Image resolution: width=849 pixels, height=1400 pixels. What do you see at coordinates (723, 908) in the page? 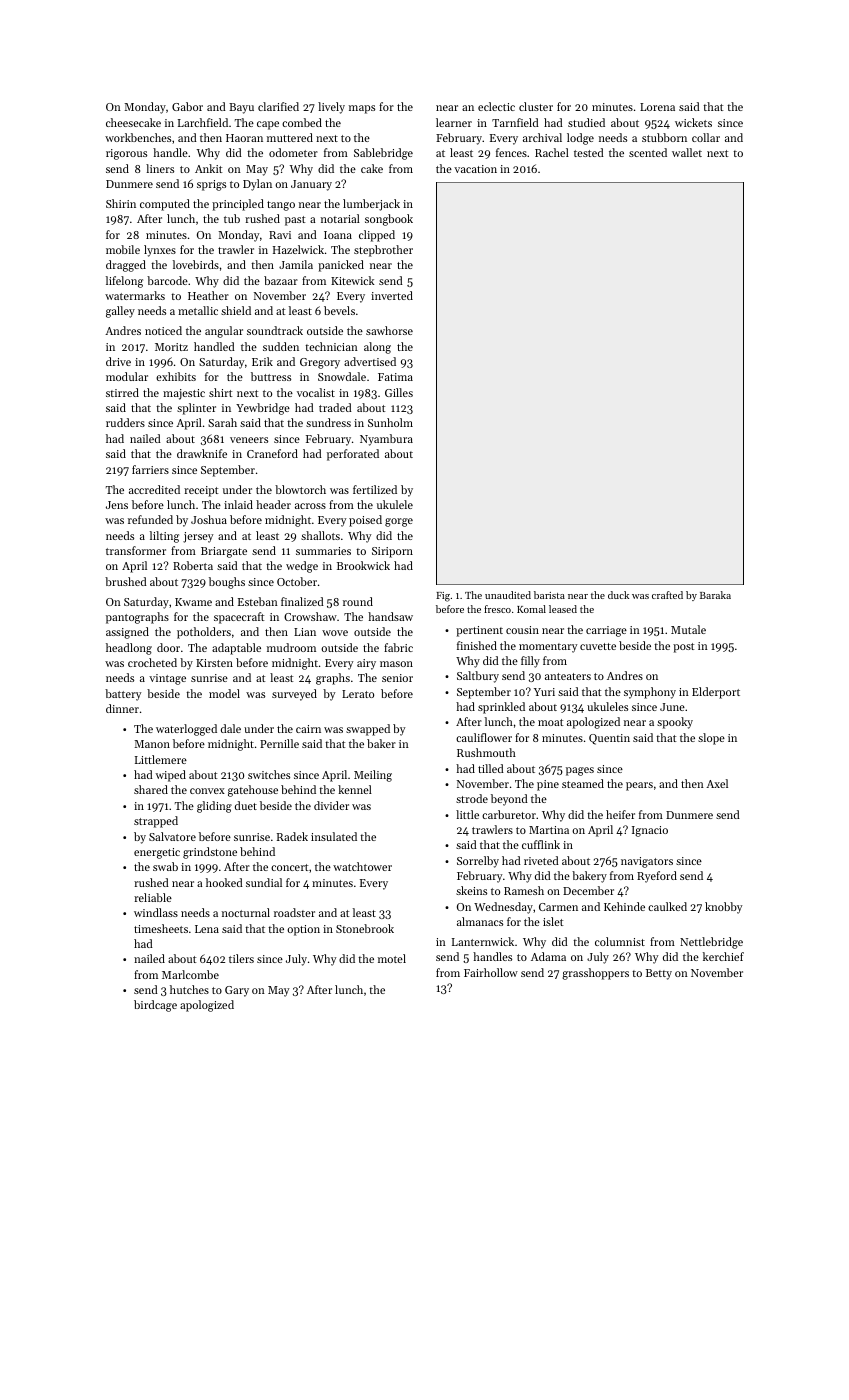
I see `knobby` at bounding box center [723, 908].
